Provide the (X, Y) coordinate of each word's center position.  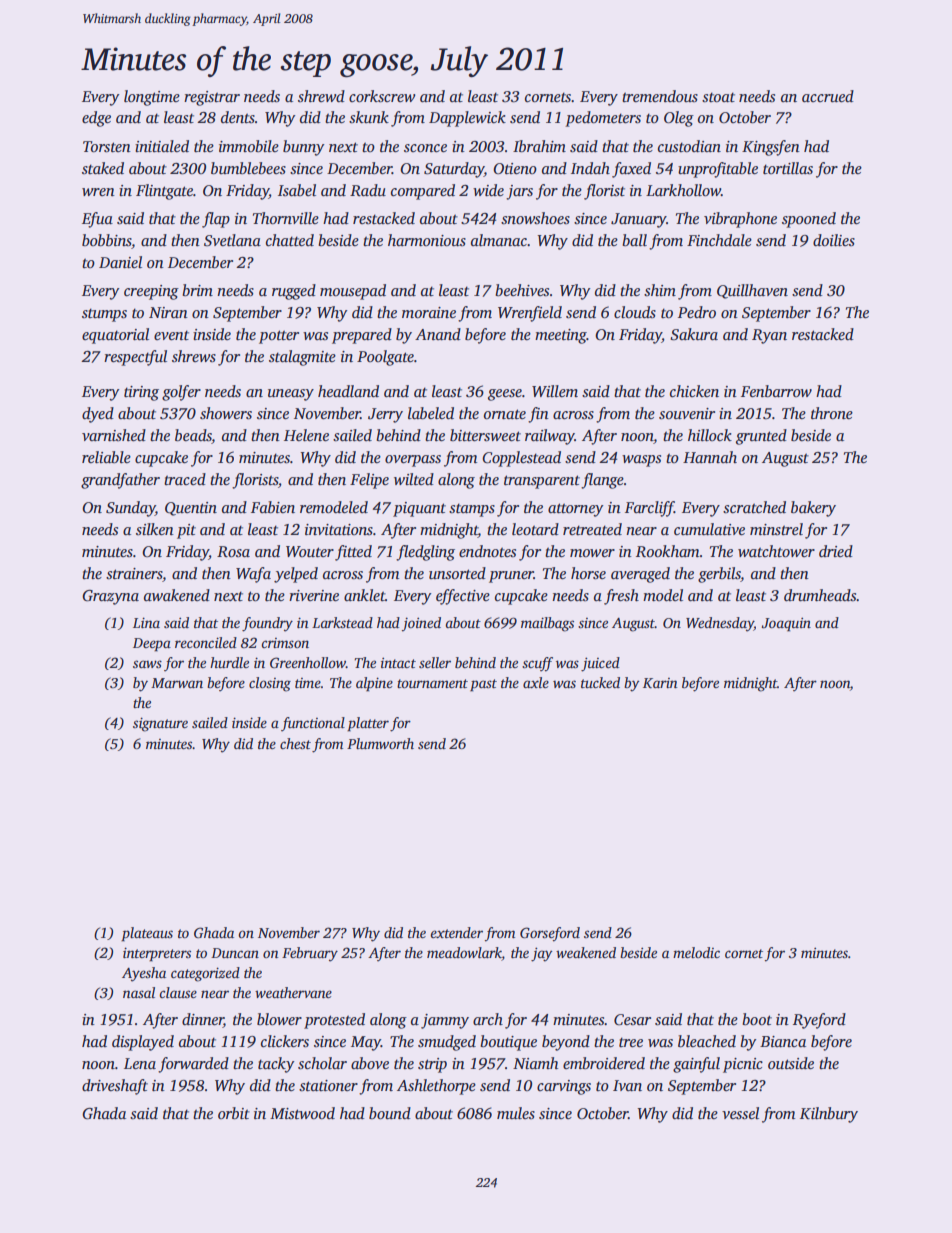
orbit (234, 1113)
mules (516, 1113)
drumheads (820, 595)
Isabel (297, 190)
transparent (542, 482)
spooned (809, 220)
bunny (304, 148)
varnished (114, 435)
